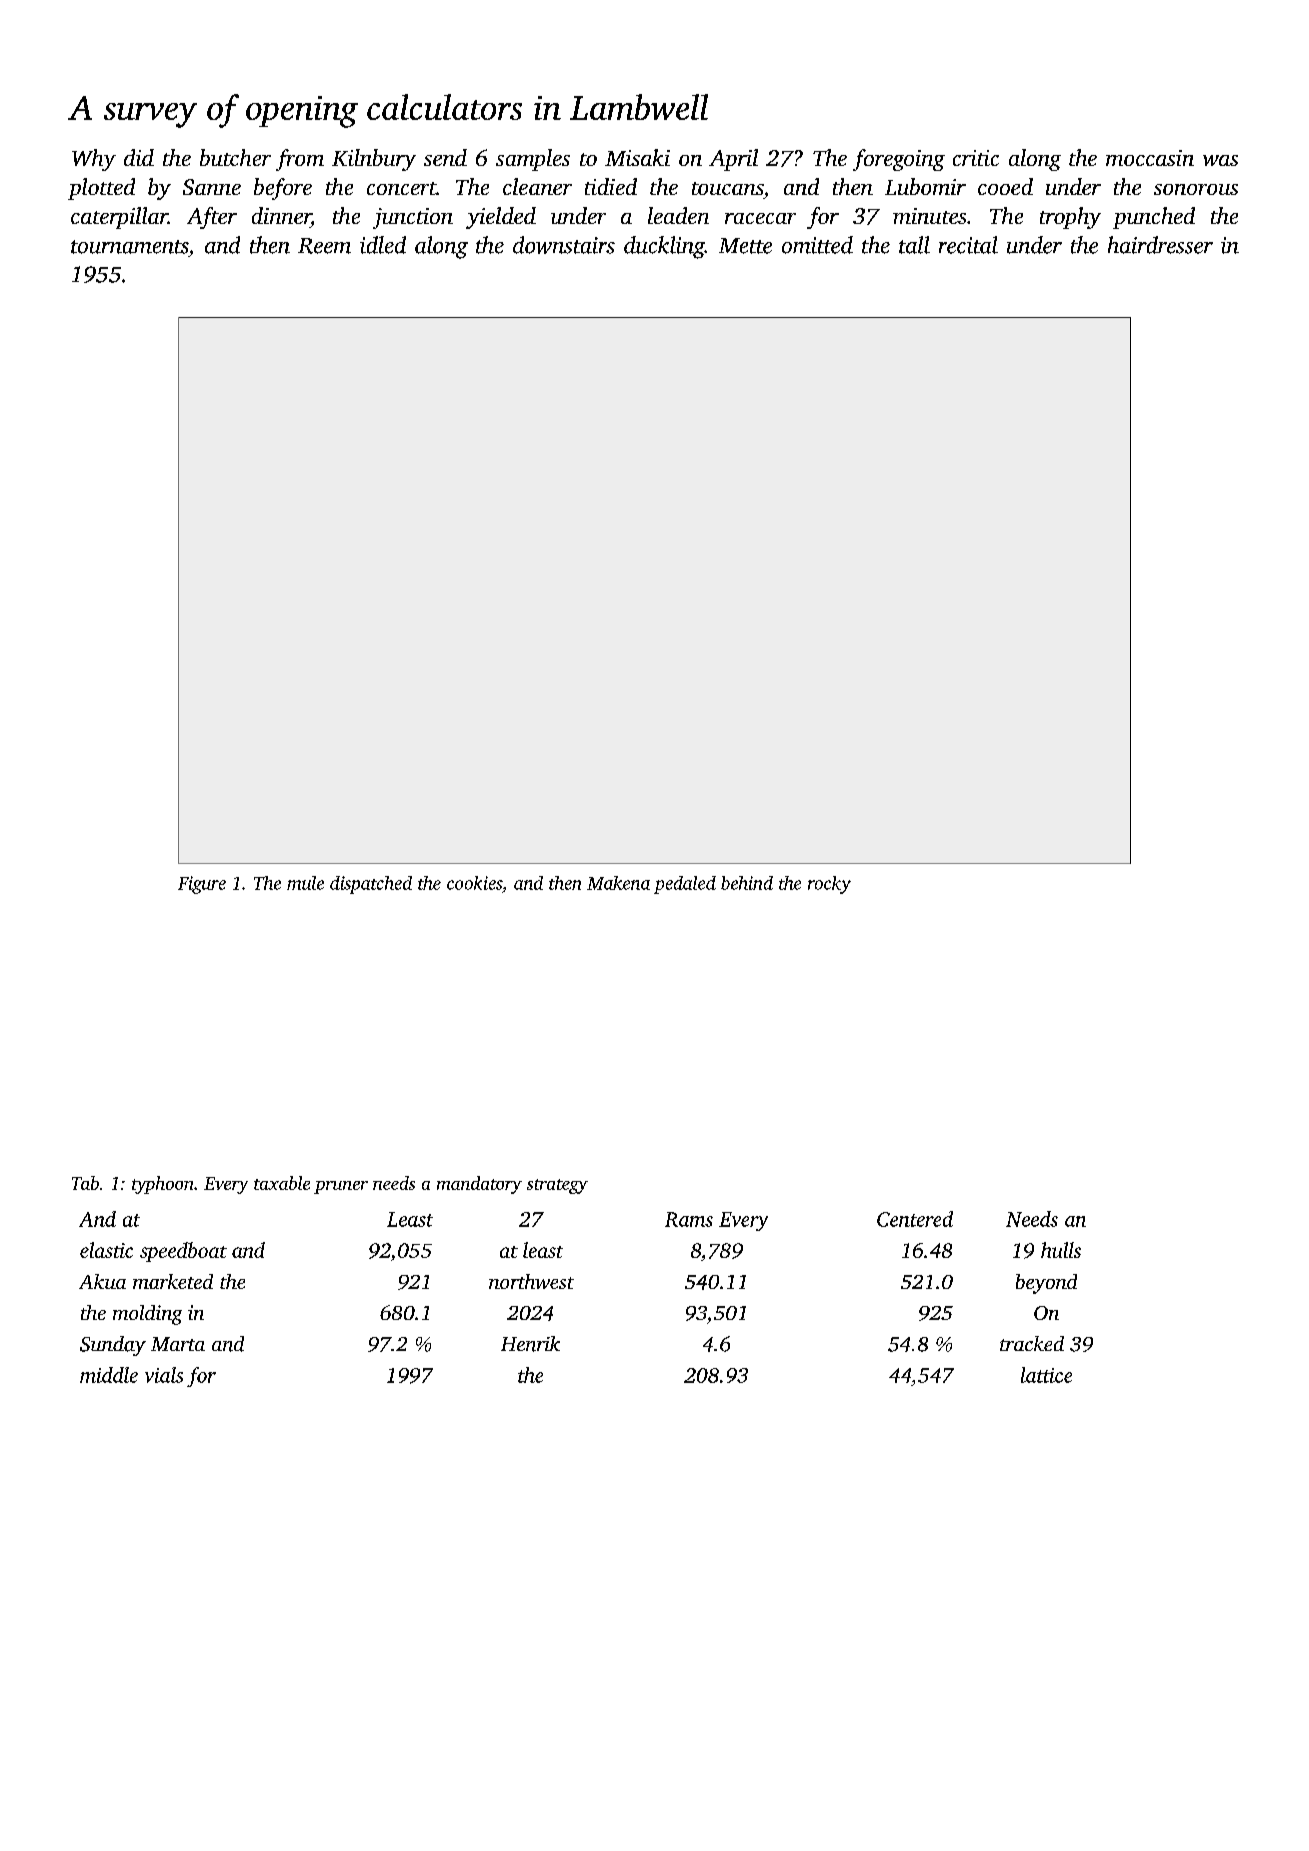 This screenshot has height=1851, width=1309. What do you see at coordinates (383, 245) in the screenshot?
I see `idled` at bounding box center [383, 245].
